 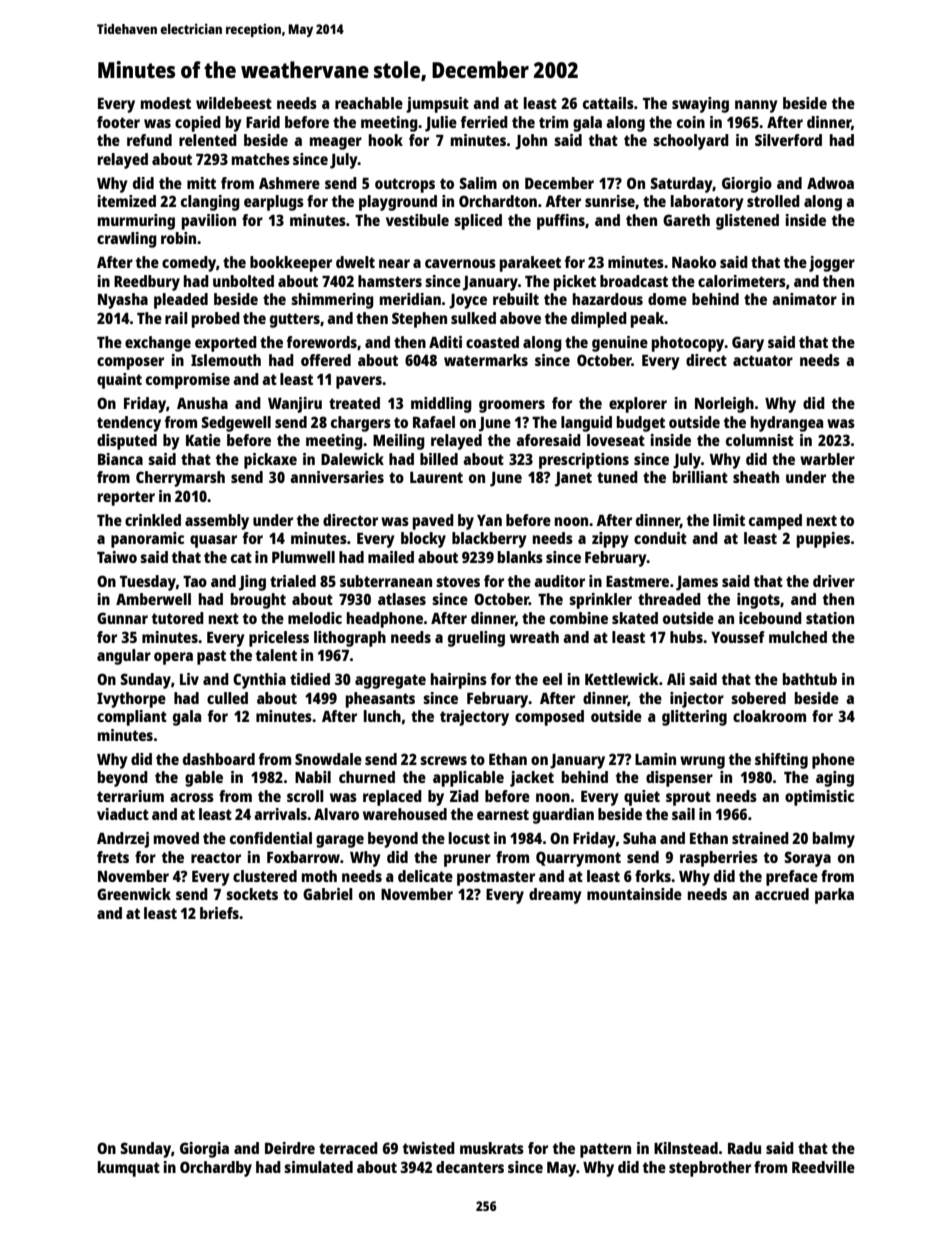 I want to click on simulated, so click(x=318, y=1167).
